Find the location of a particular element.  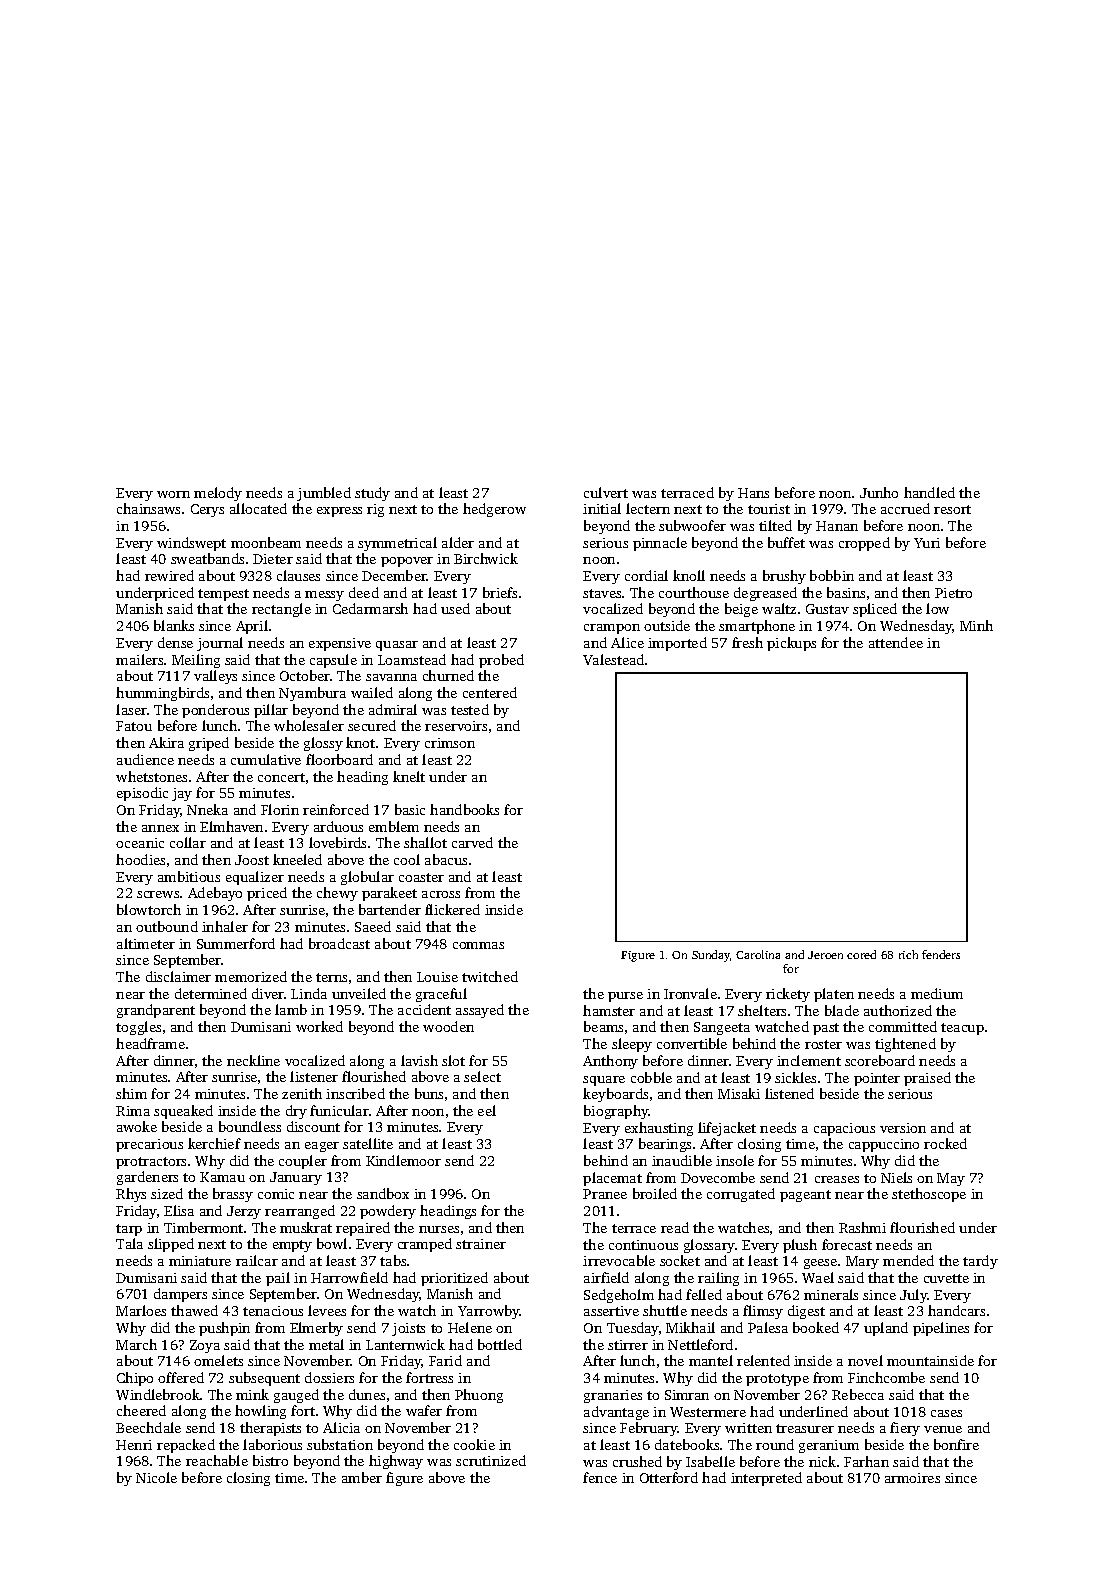

mailers is located at coordinates (139, 659).
